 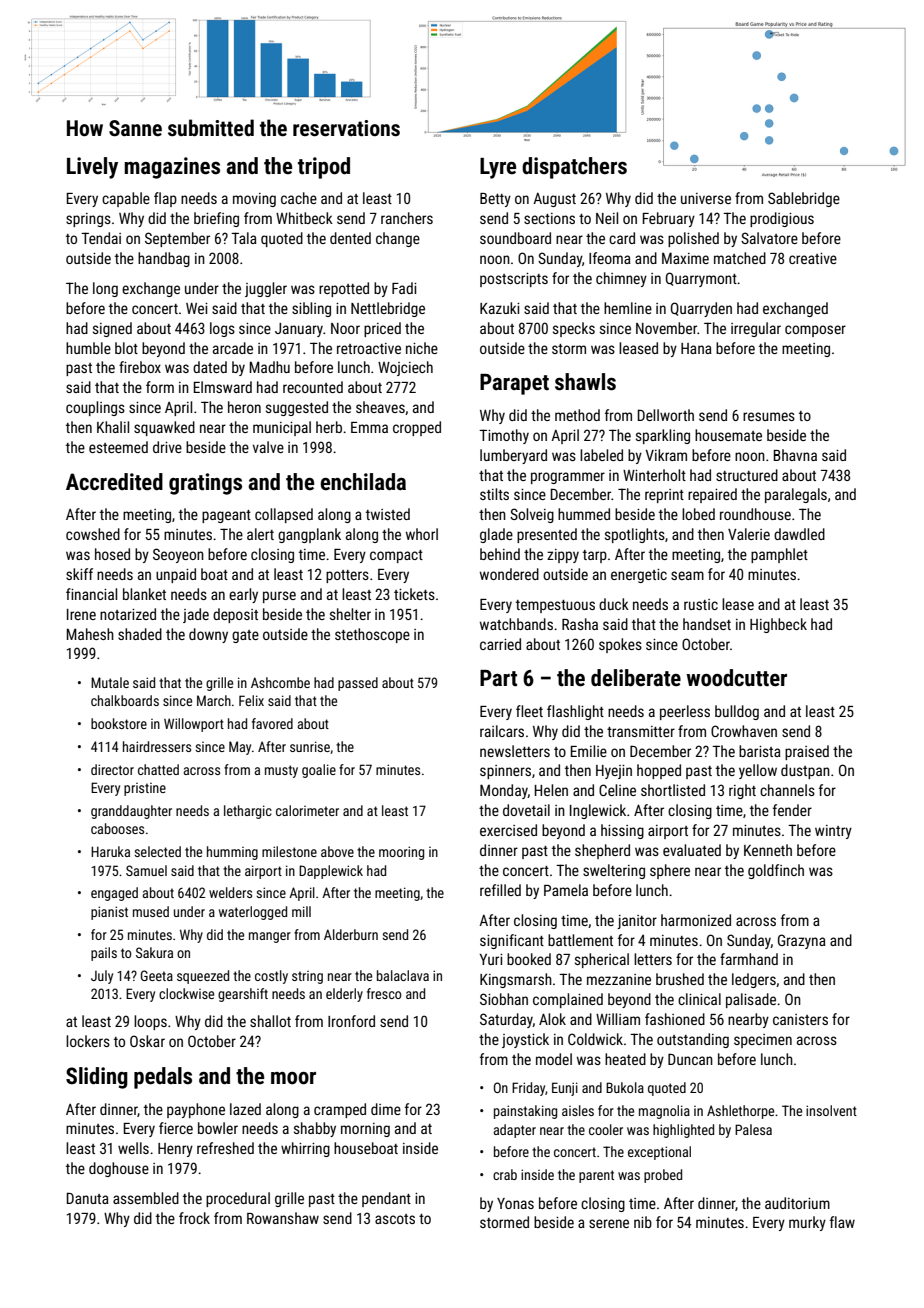 I want to click on Sablebridge, so click(x=804, y=199).
